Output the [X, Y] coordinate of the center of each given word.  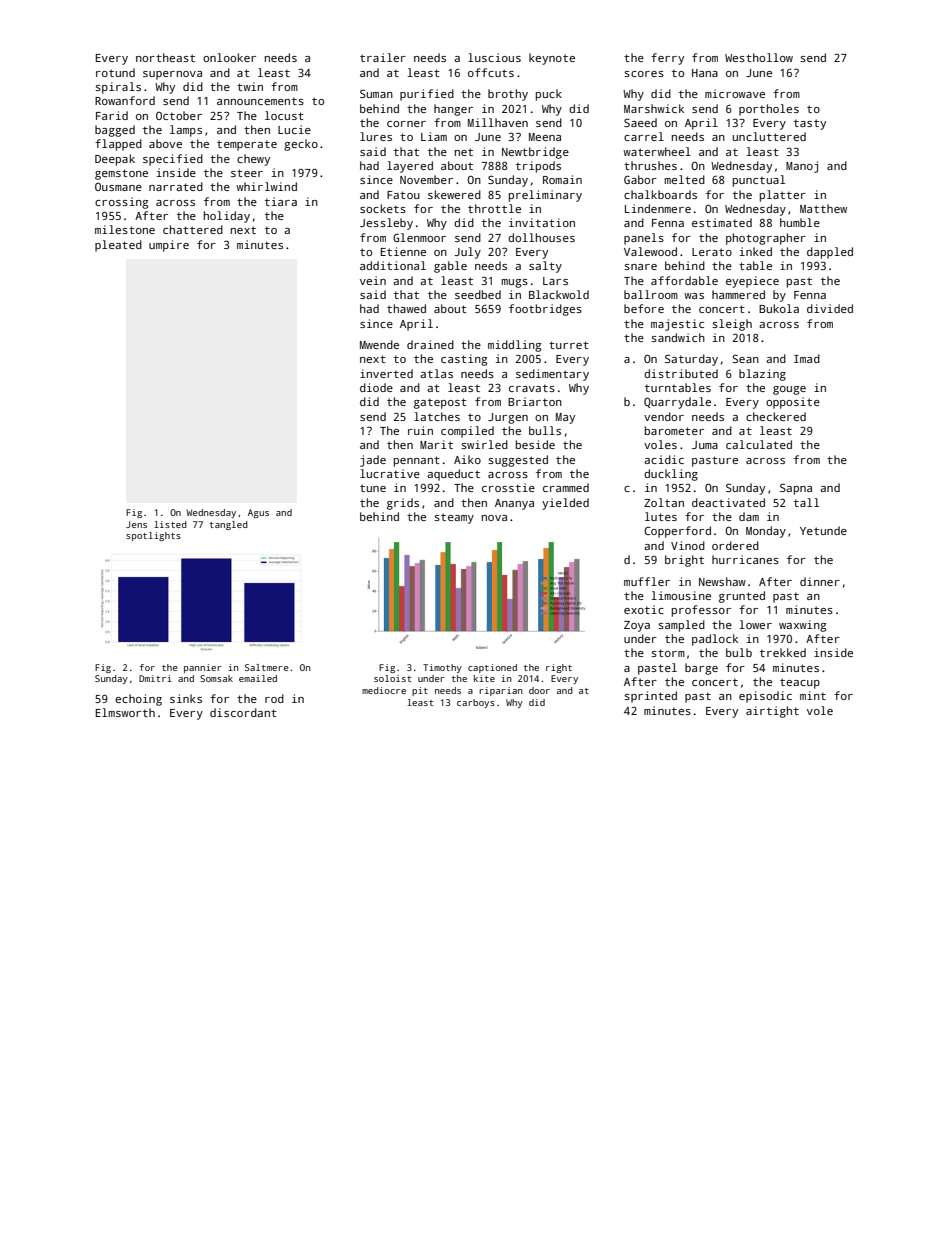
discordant [243, 712]
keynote [552, 59]
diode [376, 387]
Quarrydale [677, 403]
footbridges [545, 310]
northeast [165, 57]
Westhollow [759, 57]
